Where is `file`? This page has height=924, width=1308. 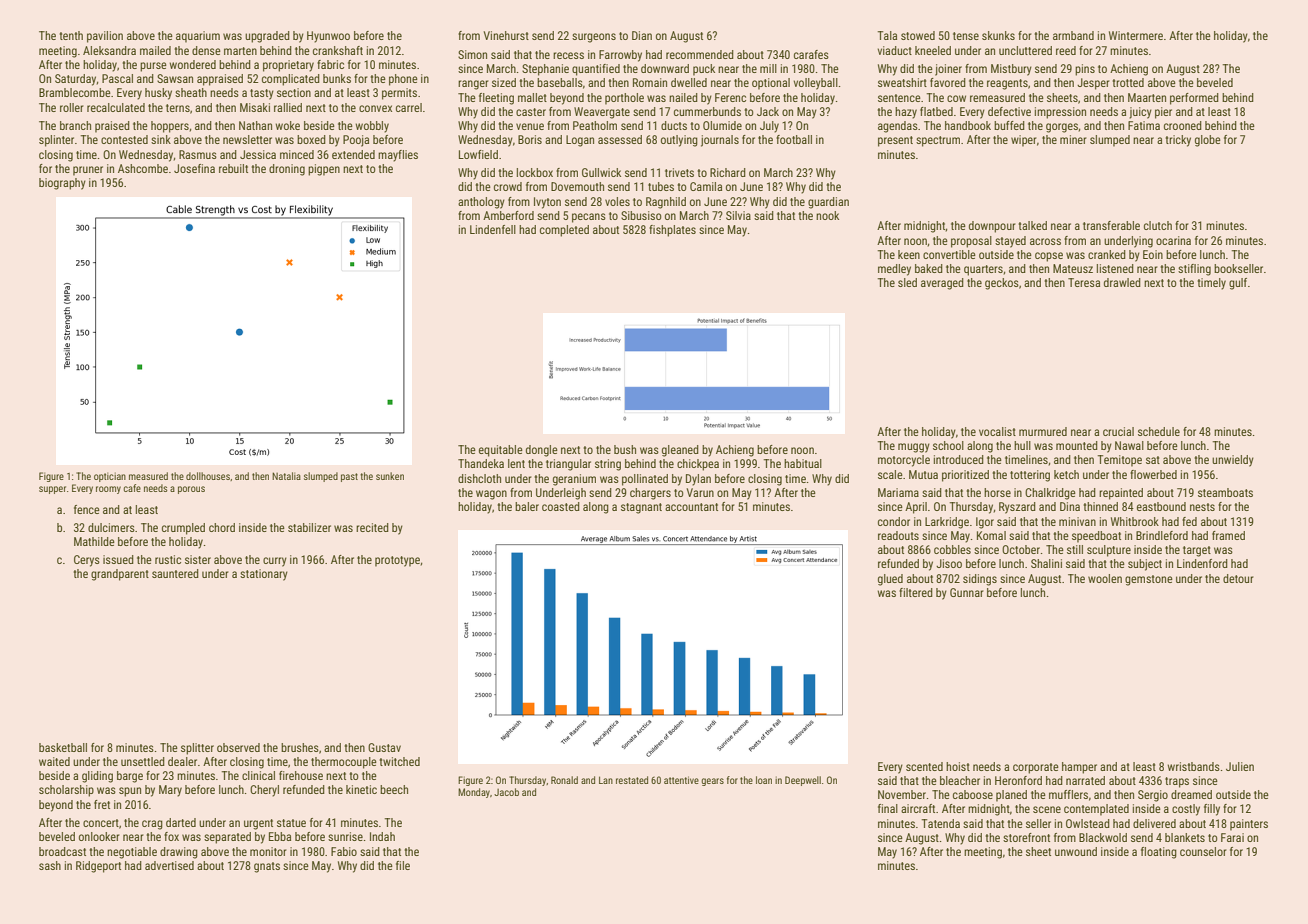 file is located at coordinates (403, 865).
